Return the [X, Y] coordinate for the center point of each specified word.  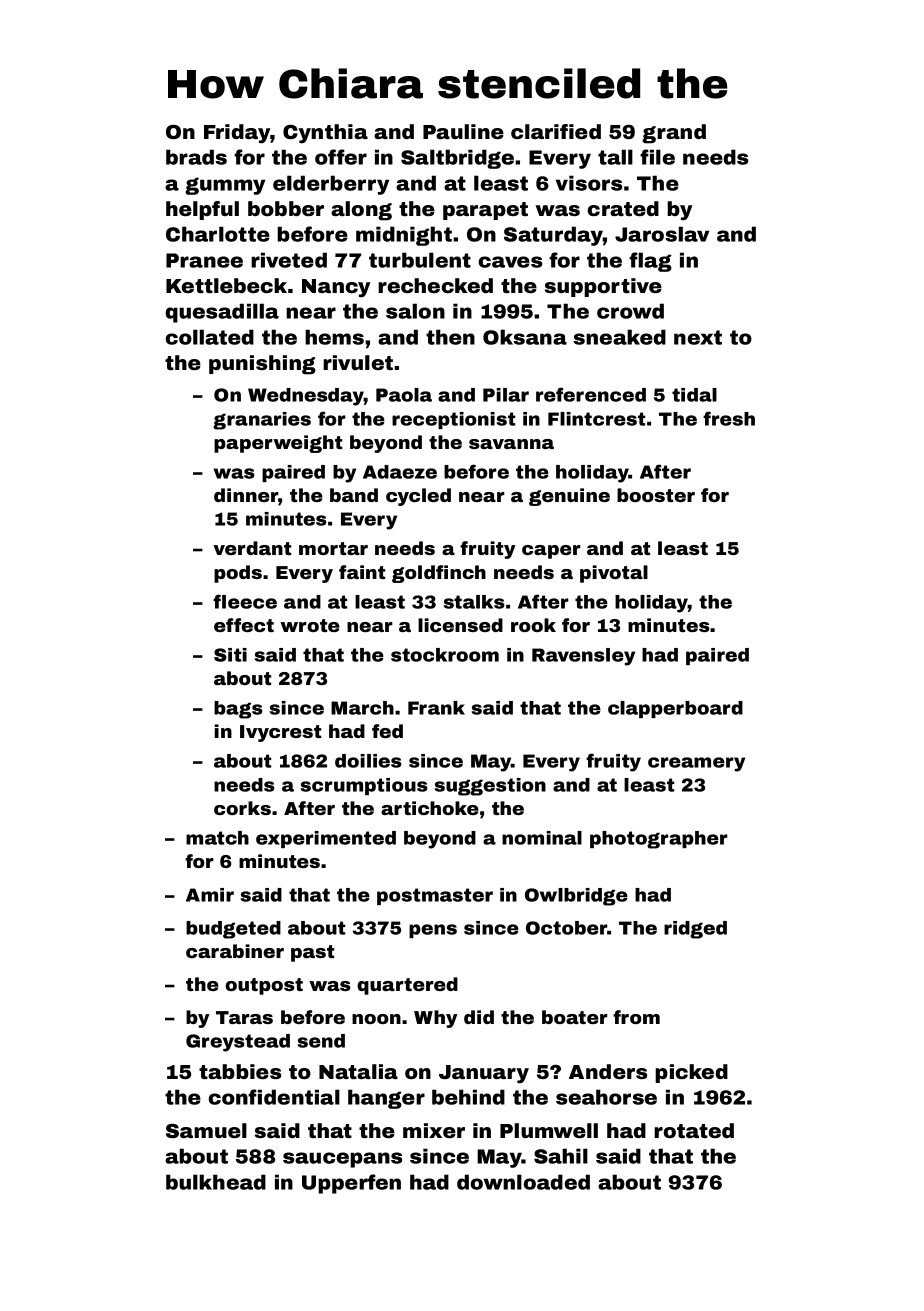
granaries [262, 421]
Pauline [463, 131]
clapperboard [675, 709]
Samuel [206, 1130]
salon [415, 311]
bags [238, 710]
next [698, 337]
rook [533, 625]
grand [674, 134]
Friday [237, 134]
